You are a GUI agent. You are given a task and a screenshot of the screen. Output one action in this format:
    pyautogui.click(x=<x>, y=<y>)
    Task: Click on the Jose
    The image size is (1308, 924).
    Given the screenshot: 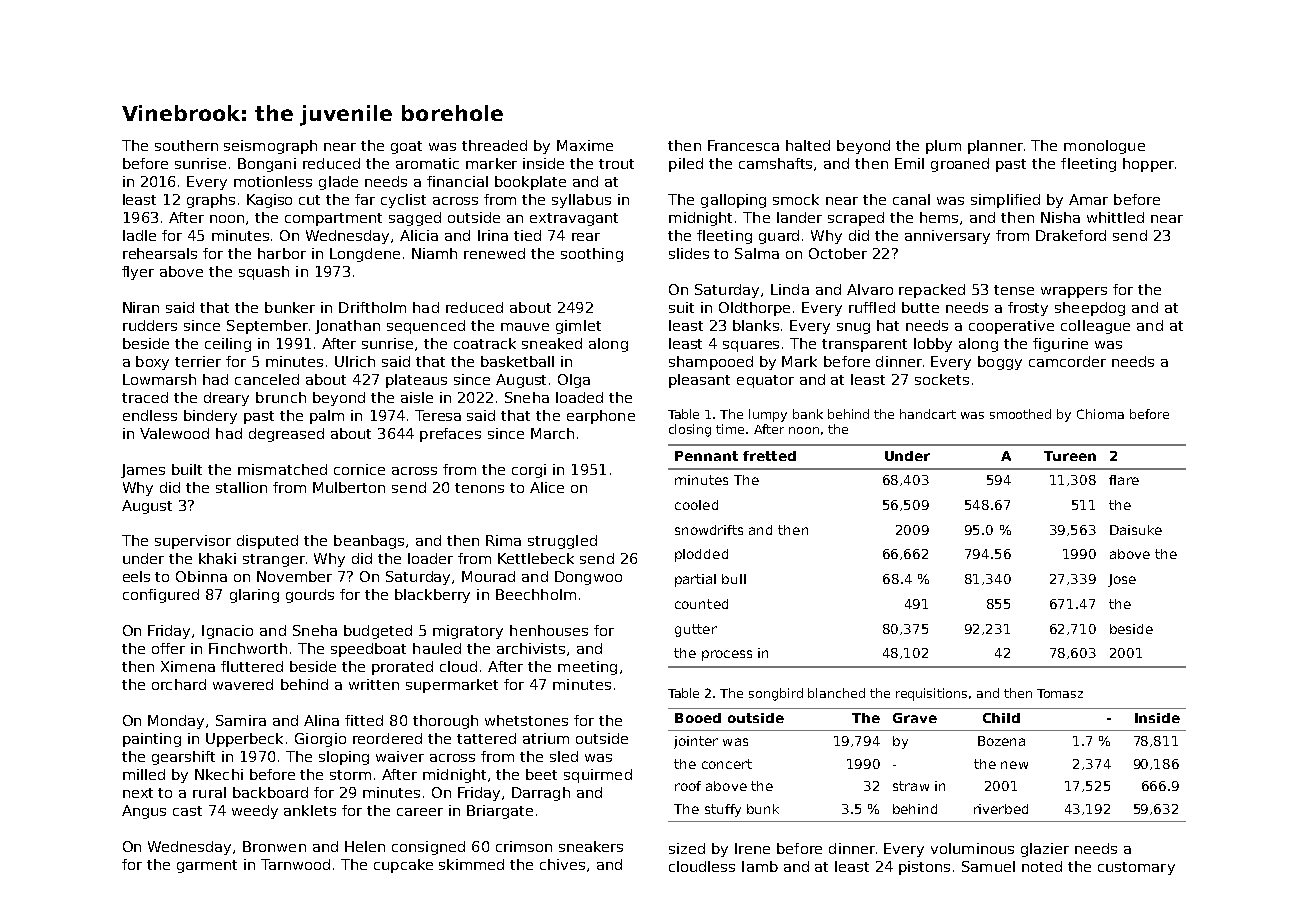 What is the action you would take?
    pyautogui.click(x=1122, y=580)
